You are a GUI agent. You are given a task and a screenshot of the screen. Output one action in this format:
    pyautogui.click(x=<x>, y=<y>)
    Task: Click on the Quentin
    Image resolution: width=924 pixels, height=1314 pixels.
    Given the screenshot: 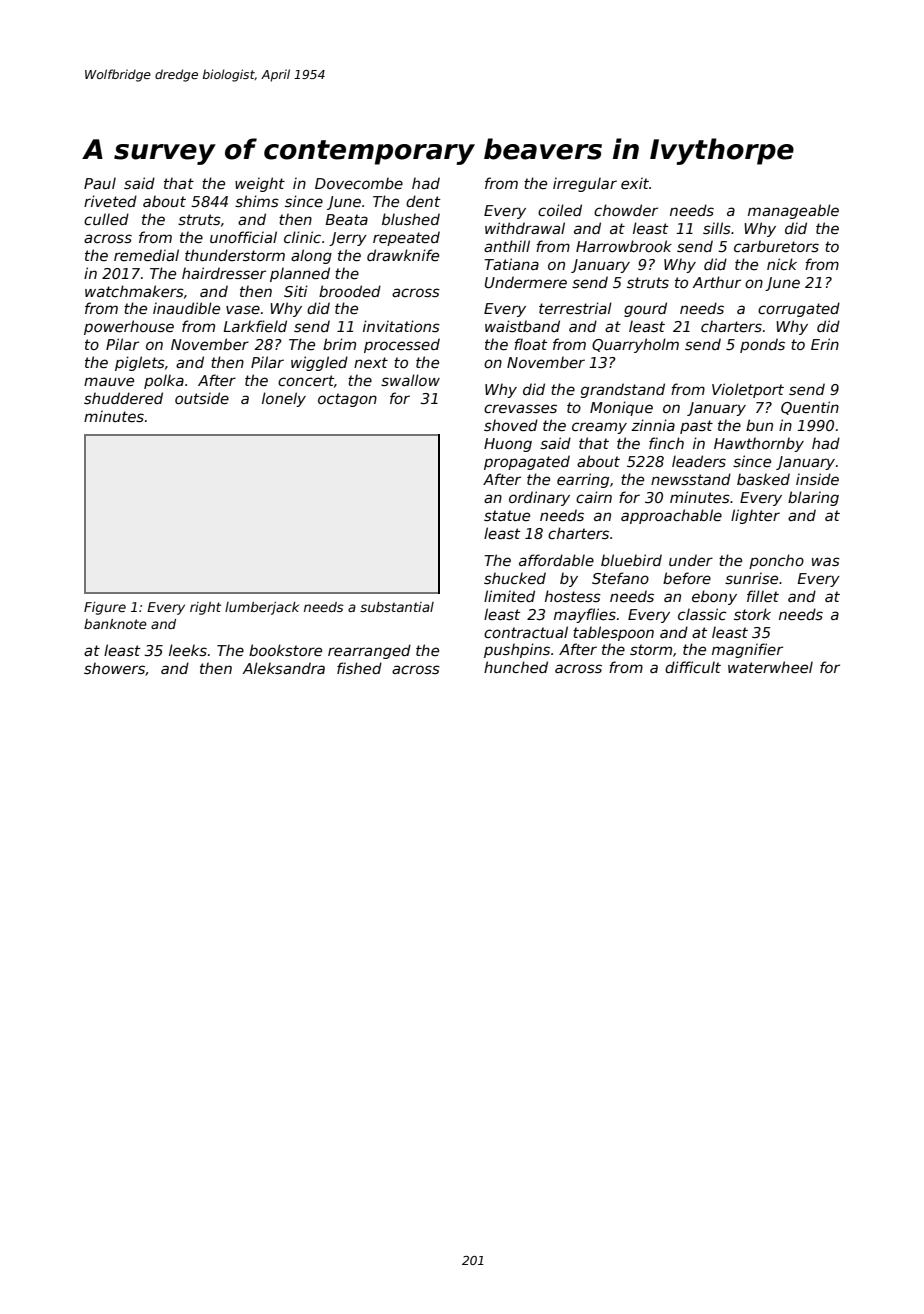 What is the action you would take?
    pyautogui.click(x=810, y=408)
